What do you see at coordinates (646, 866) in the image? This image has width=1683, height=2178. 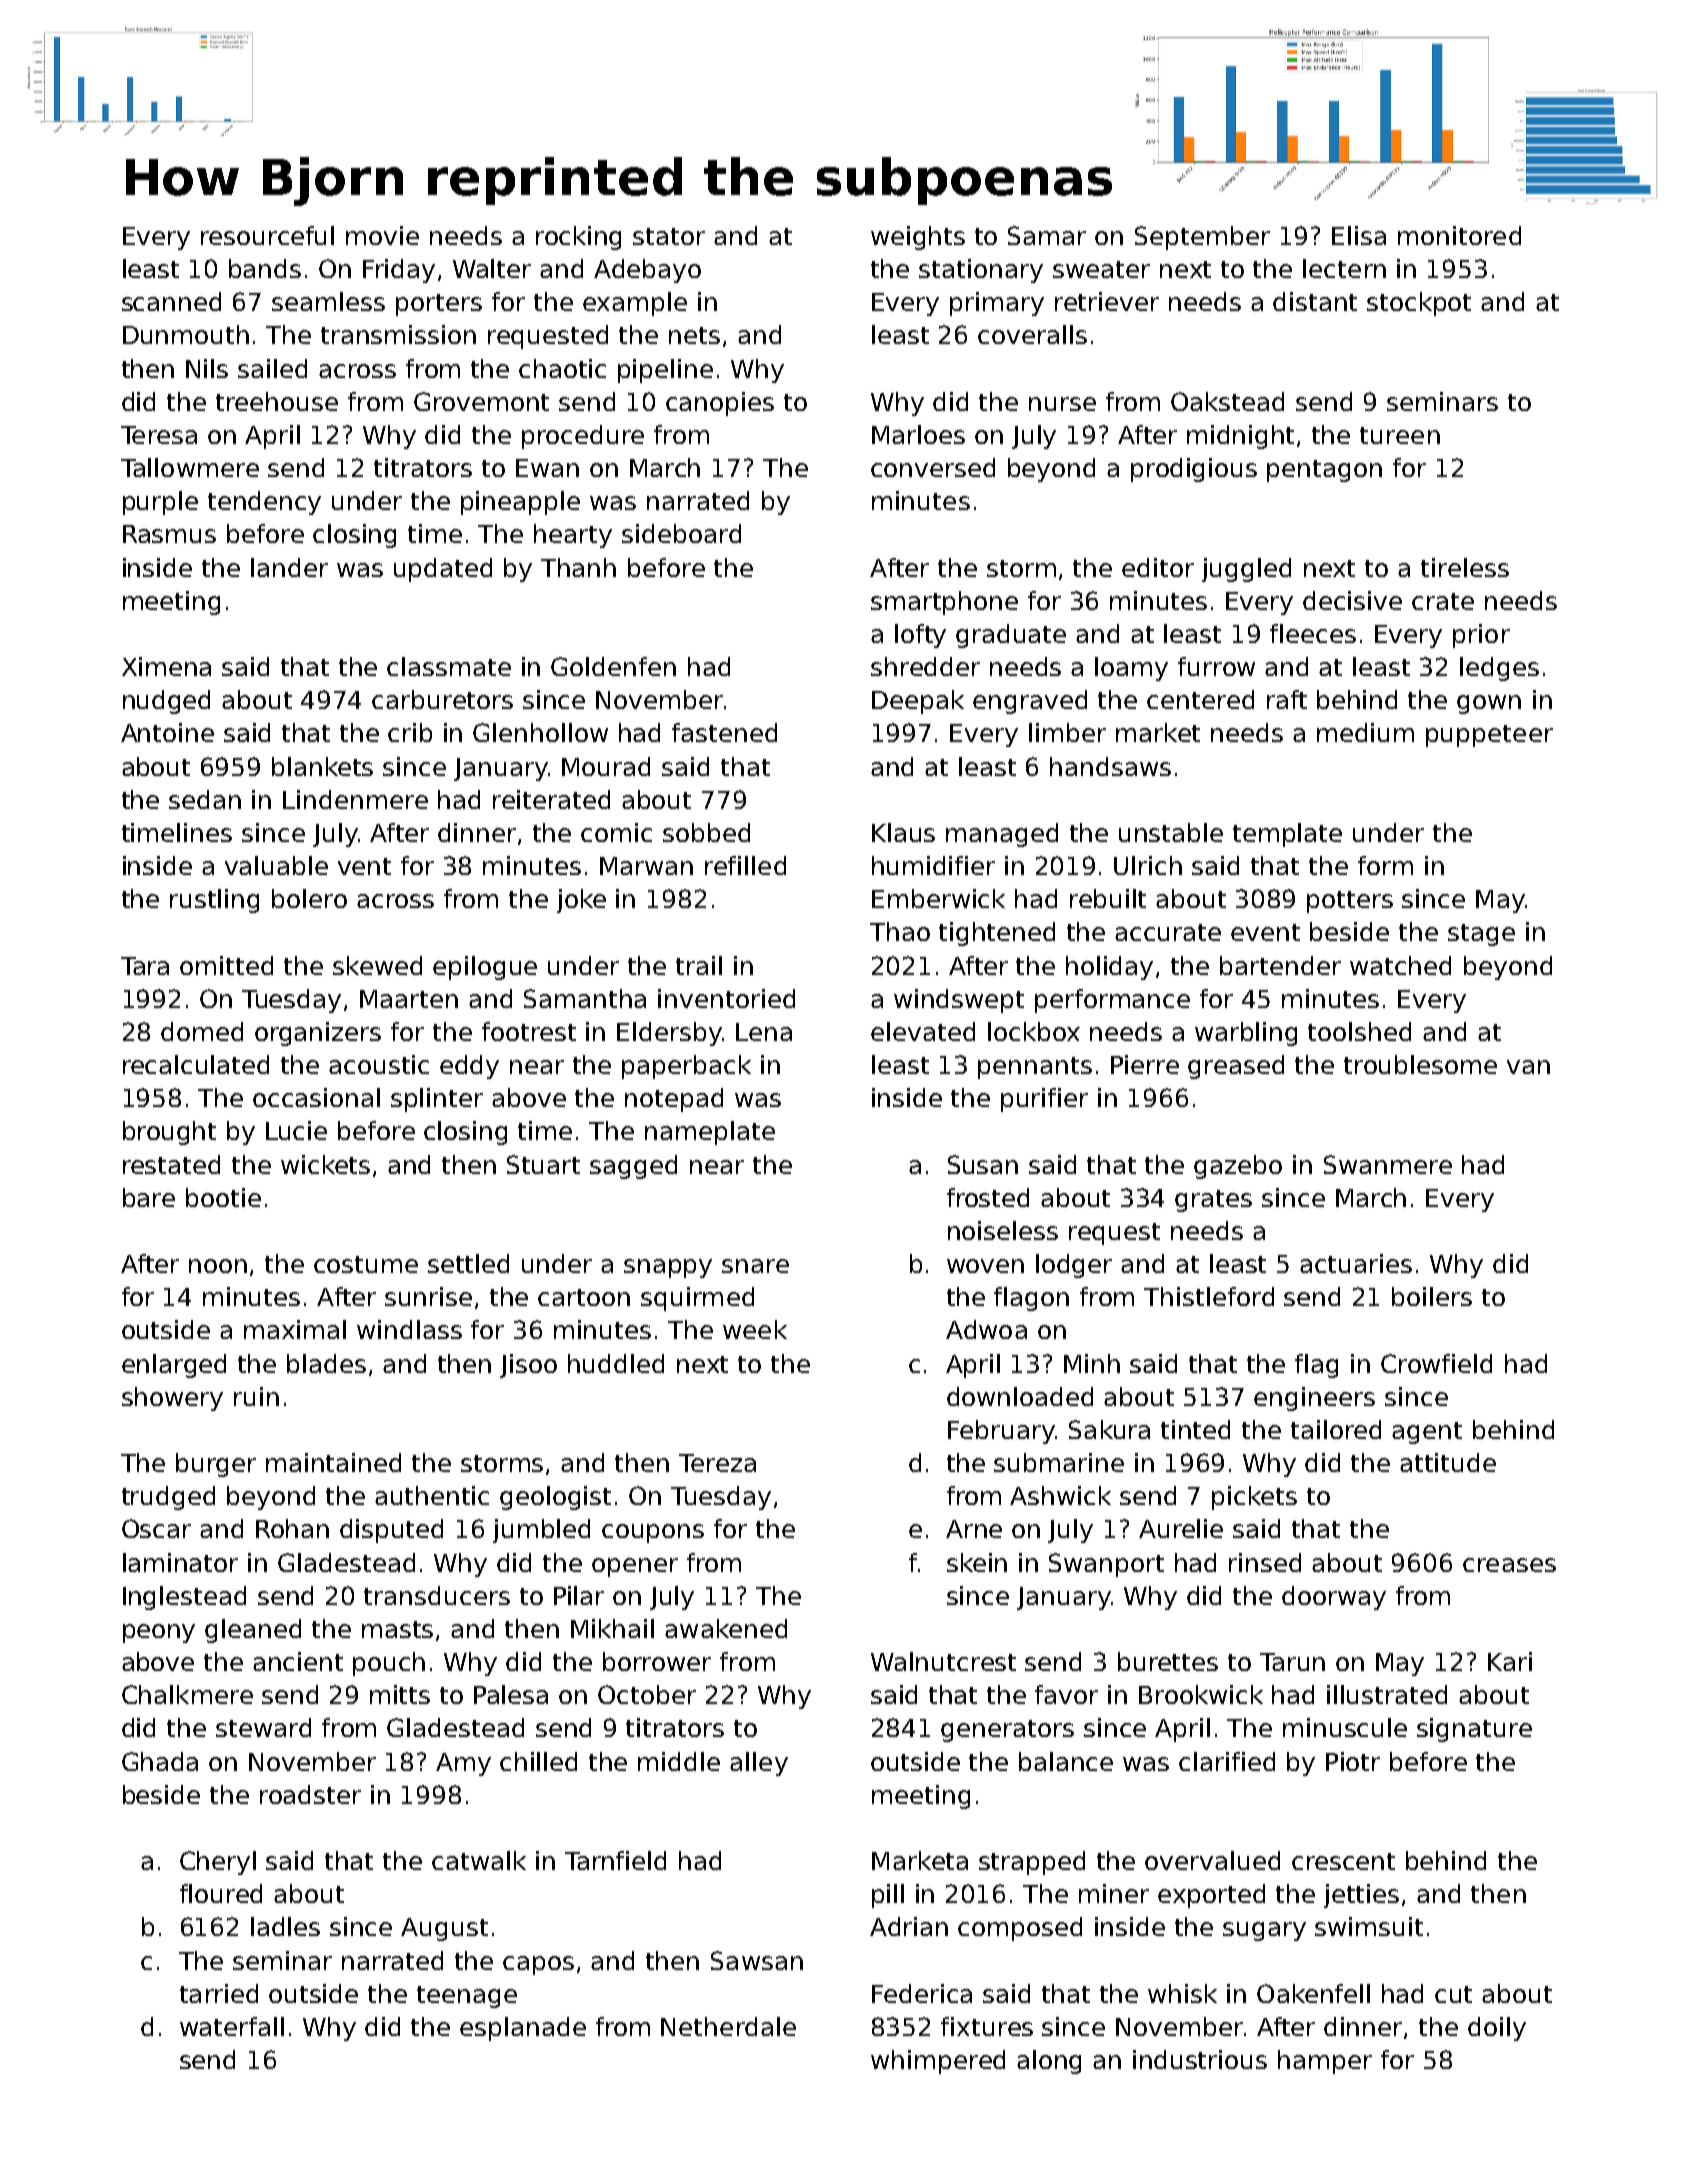 I see `Marwan` at bounding box center [646, 866].
